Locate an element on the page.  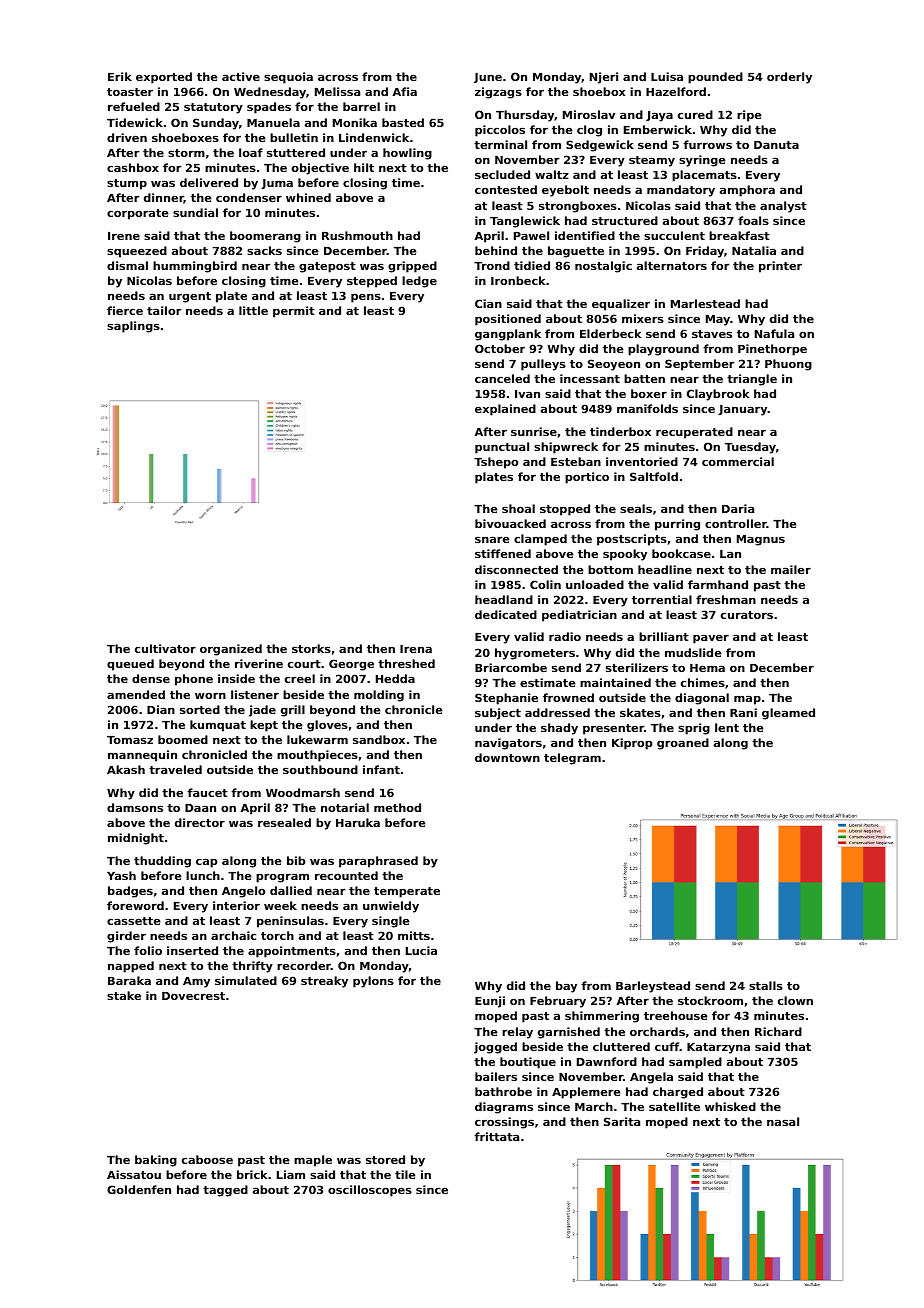
Yash is located at coordinates (121, 875).
